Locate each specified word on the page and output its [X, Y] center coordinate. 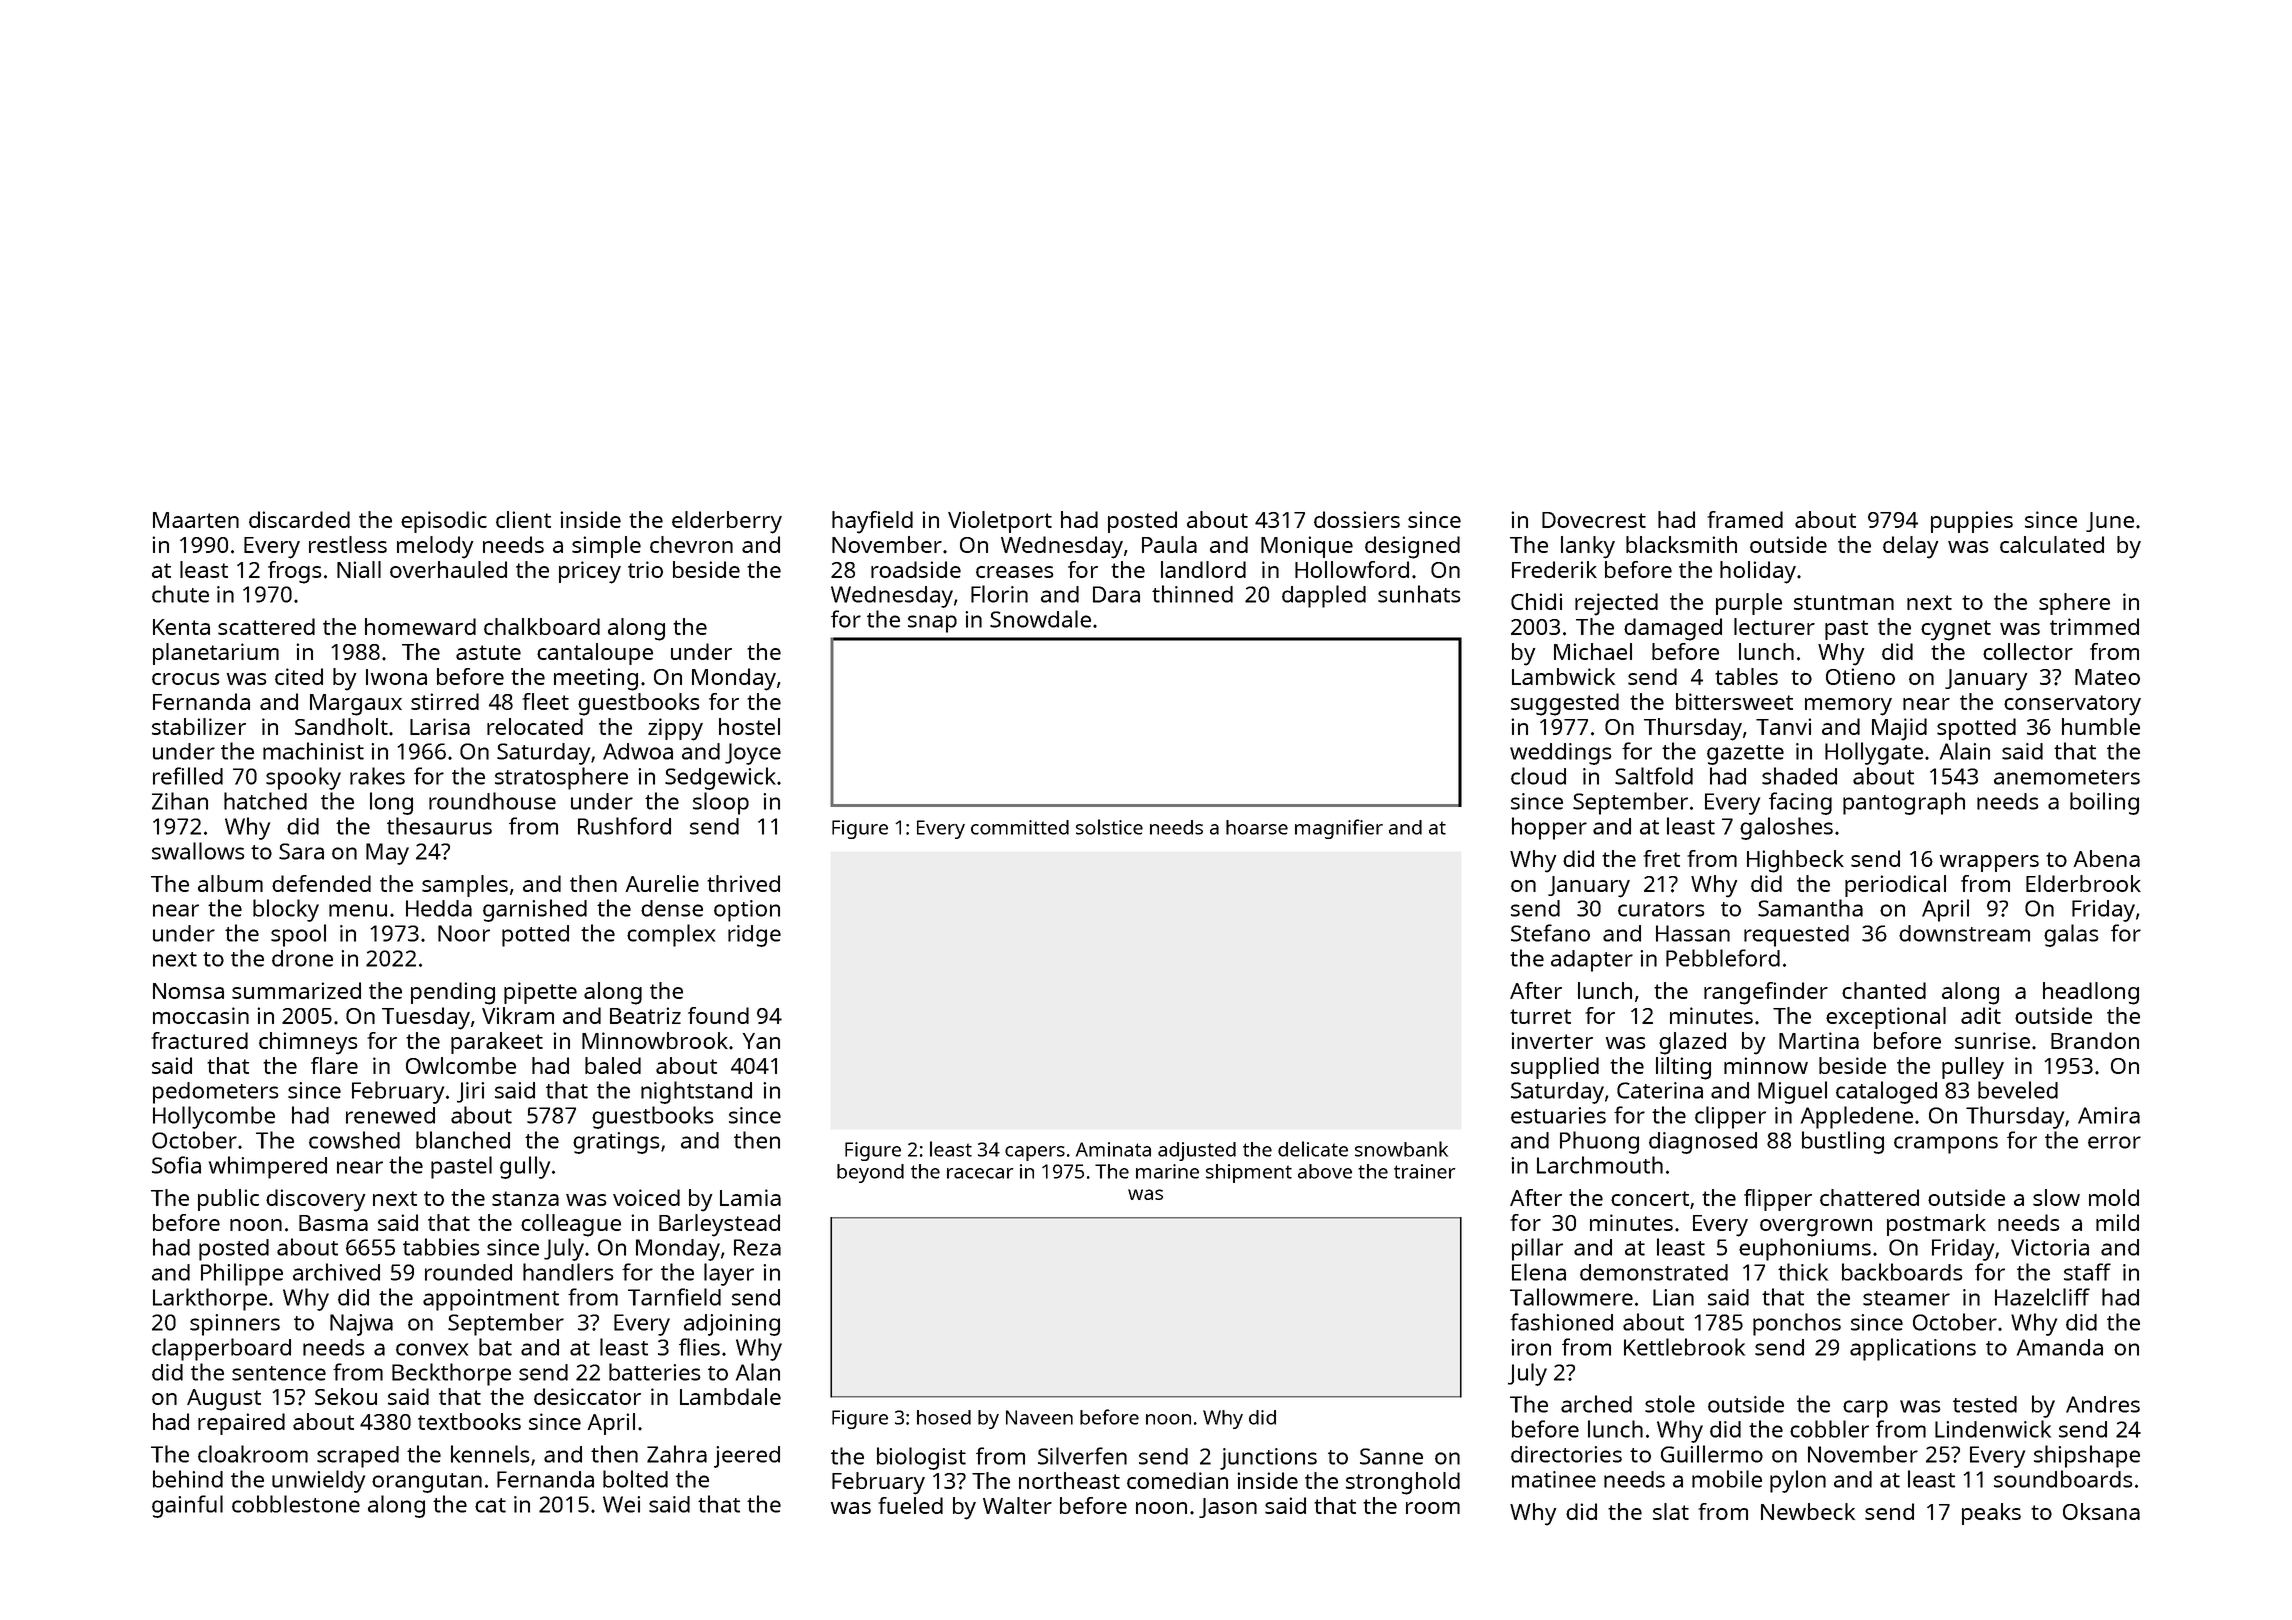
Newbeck [1808, 1511]
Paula [1169, 544]
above [1325, 1171]
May [387, 854]
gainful [187, 1506]
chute [180, 594]
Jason [1228, 1508]
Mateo [2107, 677]
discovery [315, 1200]
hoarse [1257, 827]
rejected [1616, 604]
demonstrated [1654, 1272]
